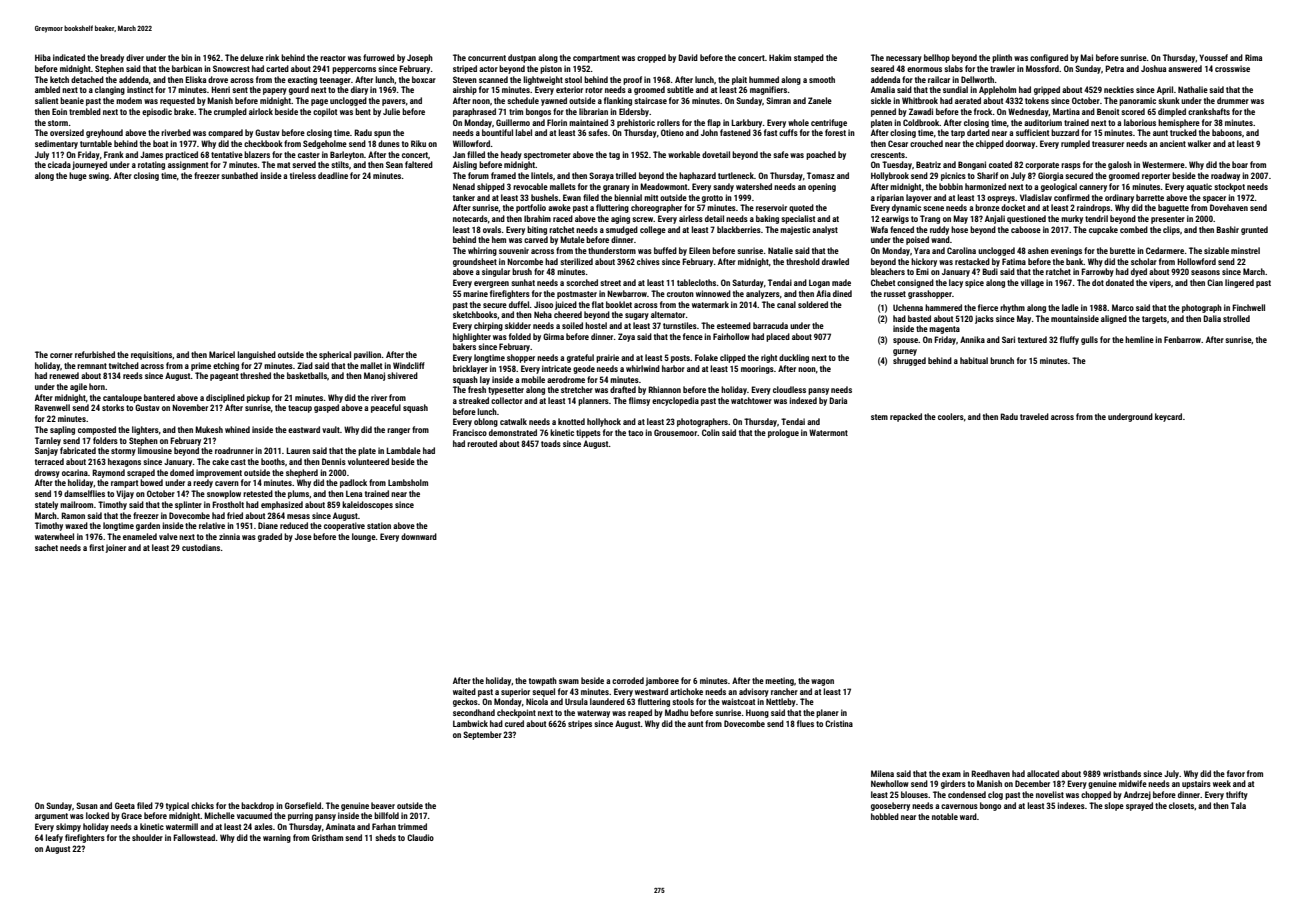 The image size is (1308, 924). Describe the element at coordinates (951, 416) in the screenshot. I see `coolers` at that location.
